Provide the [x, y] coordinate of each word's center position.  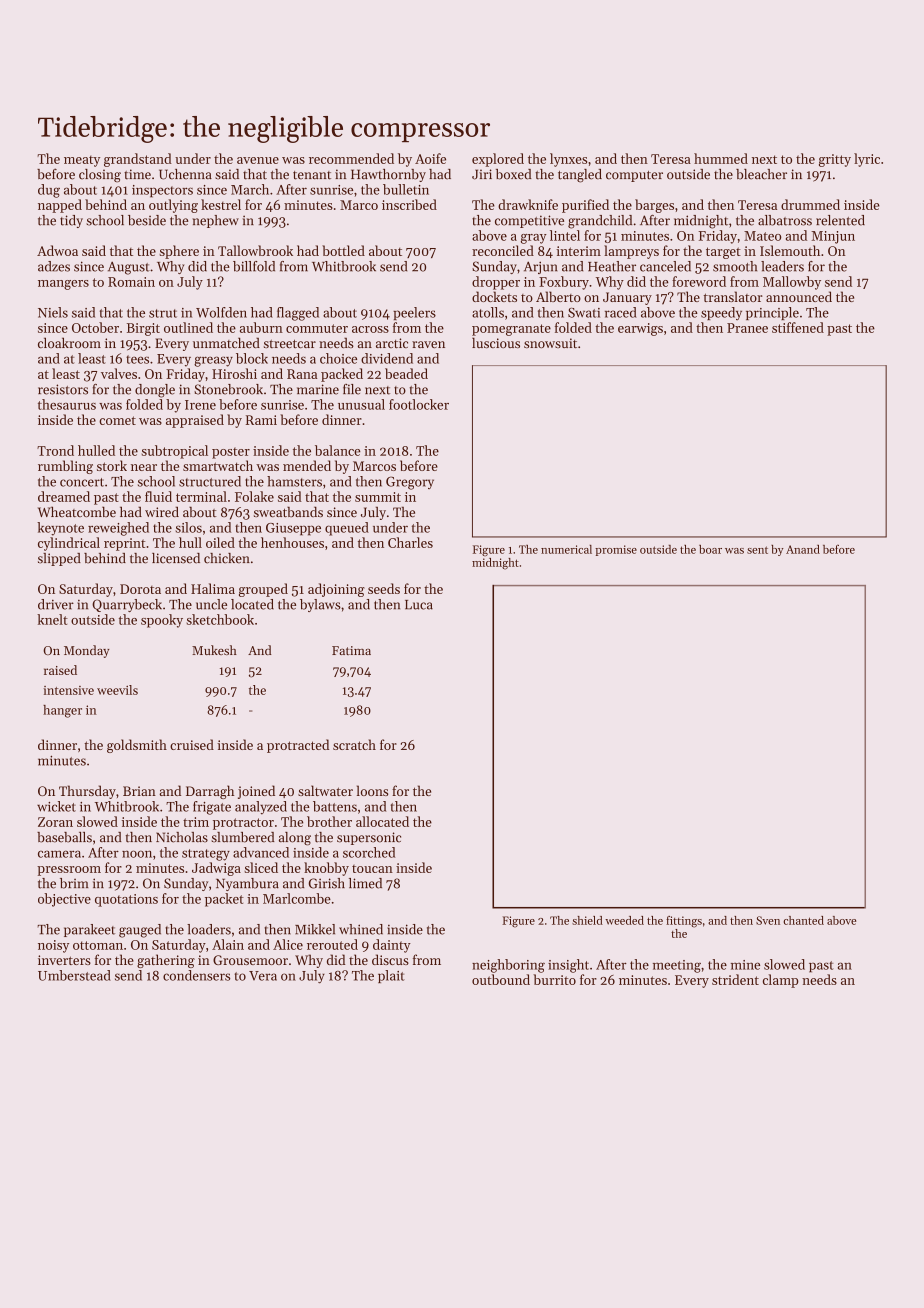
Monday [87, 651]
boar [710, 549]
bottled [343, 250]
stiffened [798, 327]
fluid [158, 496]
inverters [64, 960]
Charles [410, 542]
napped [60, 206]
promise [616, 550]
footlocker [419, 404]
